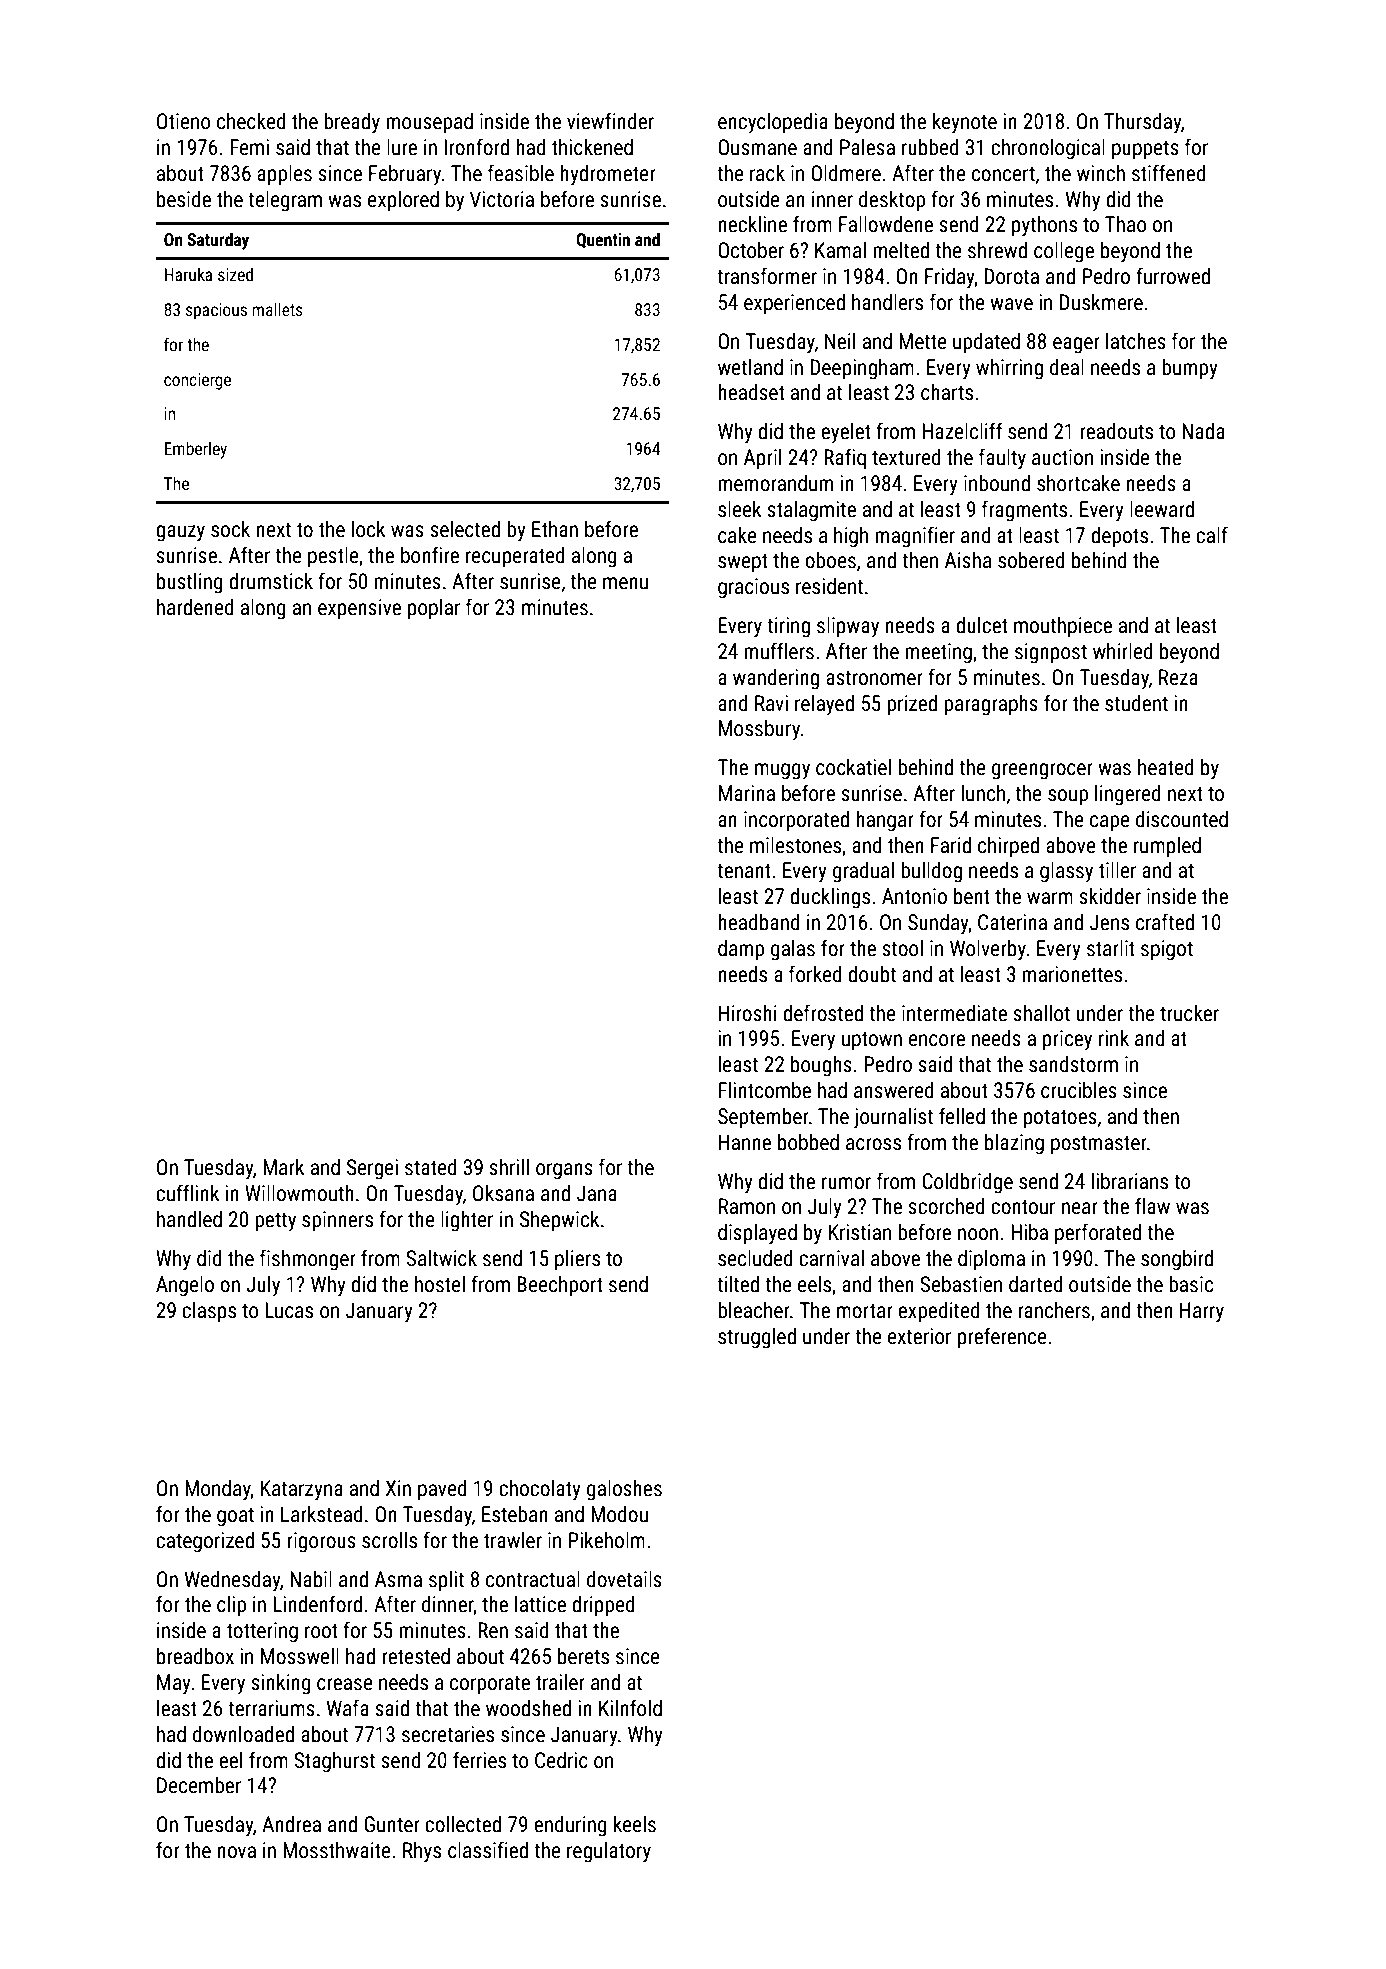 The image size is (1386, 1969). Describe the element at coordinates (236, 1852) in the image. I see `nova` at that location.
